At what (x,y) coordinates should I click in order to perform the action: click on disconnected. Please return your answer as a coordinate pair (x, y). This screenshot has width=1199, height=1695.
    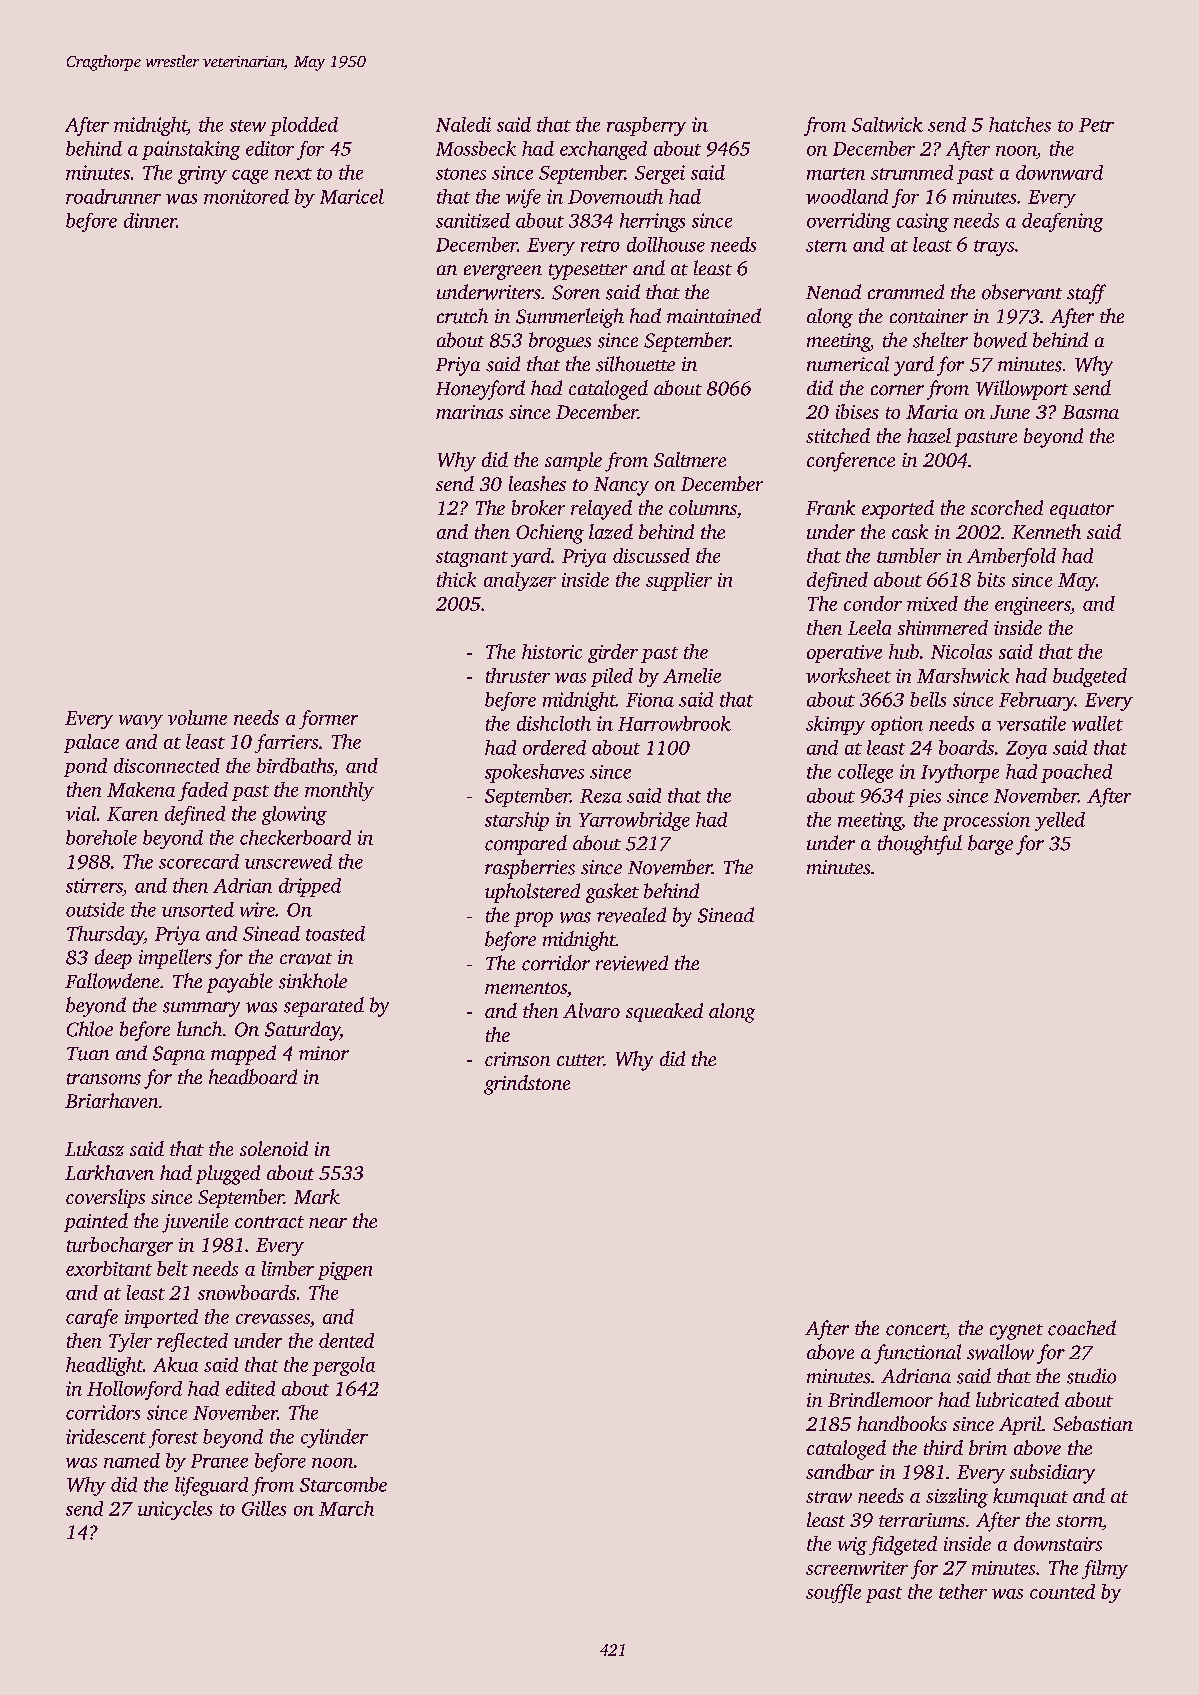
    Looking at the image, I should click on (167, 765).
